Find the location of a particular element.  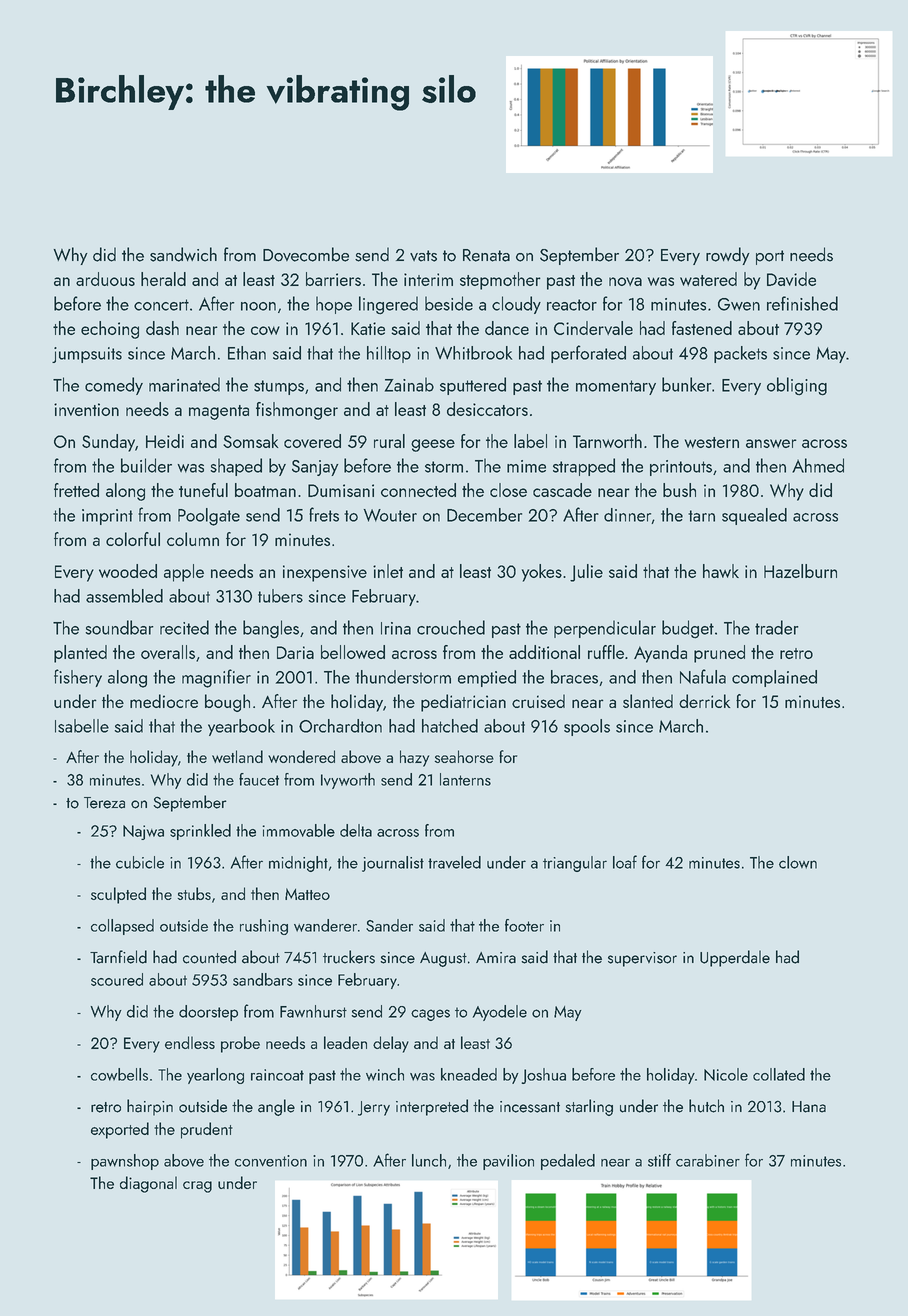

Renata is located at coordinates (486, 255).
